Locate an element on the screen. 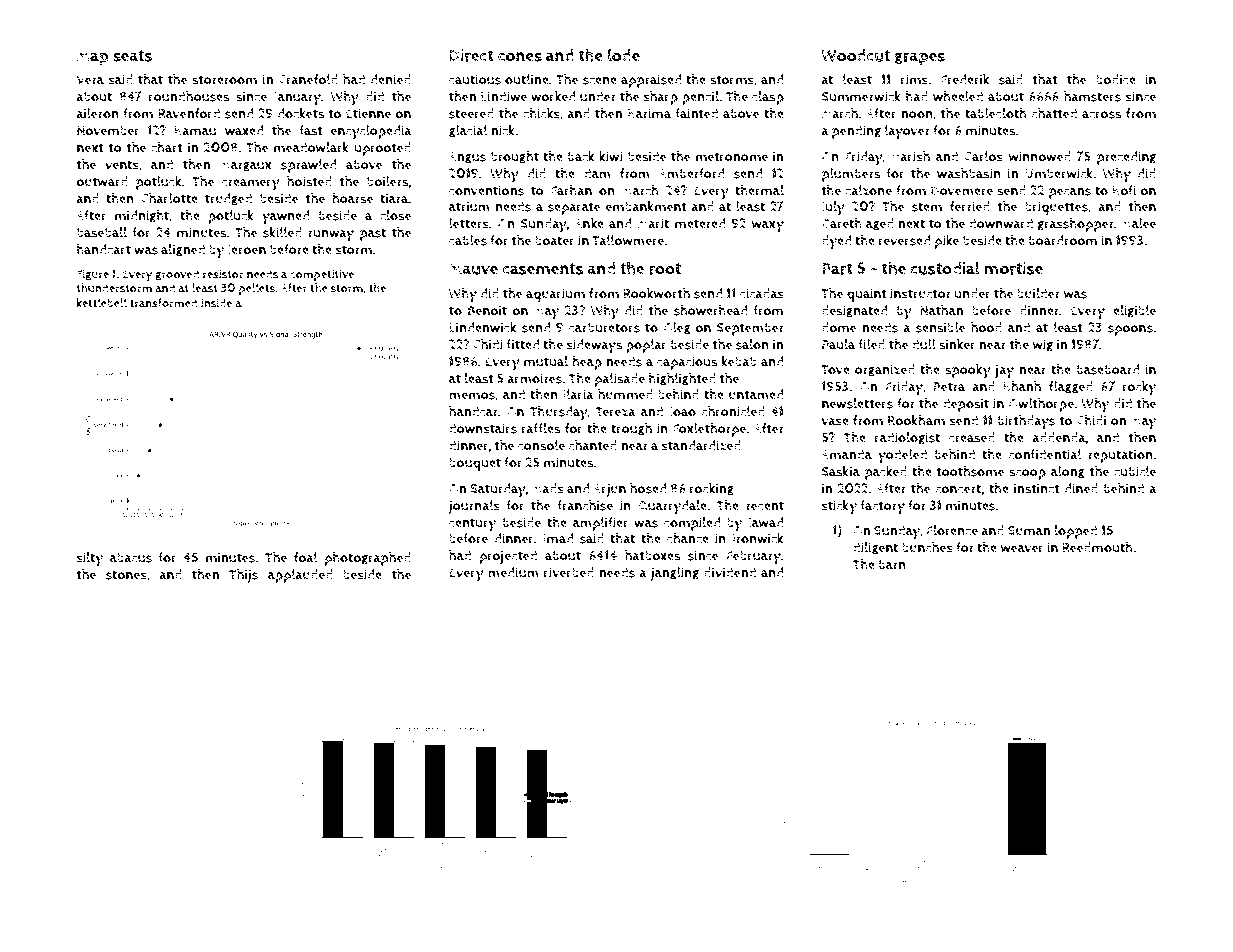 The image size is (1233, 952). stones is located at coordinates (126, 575).
